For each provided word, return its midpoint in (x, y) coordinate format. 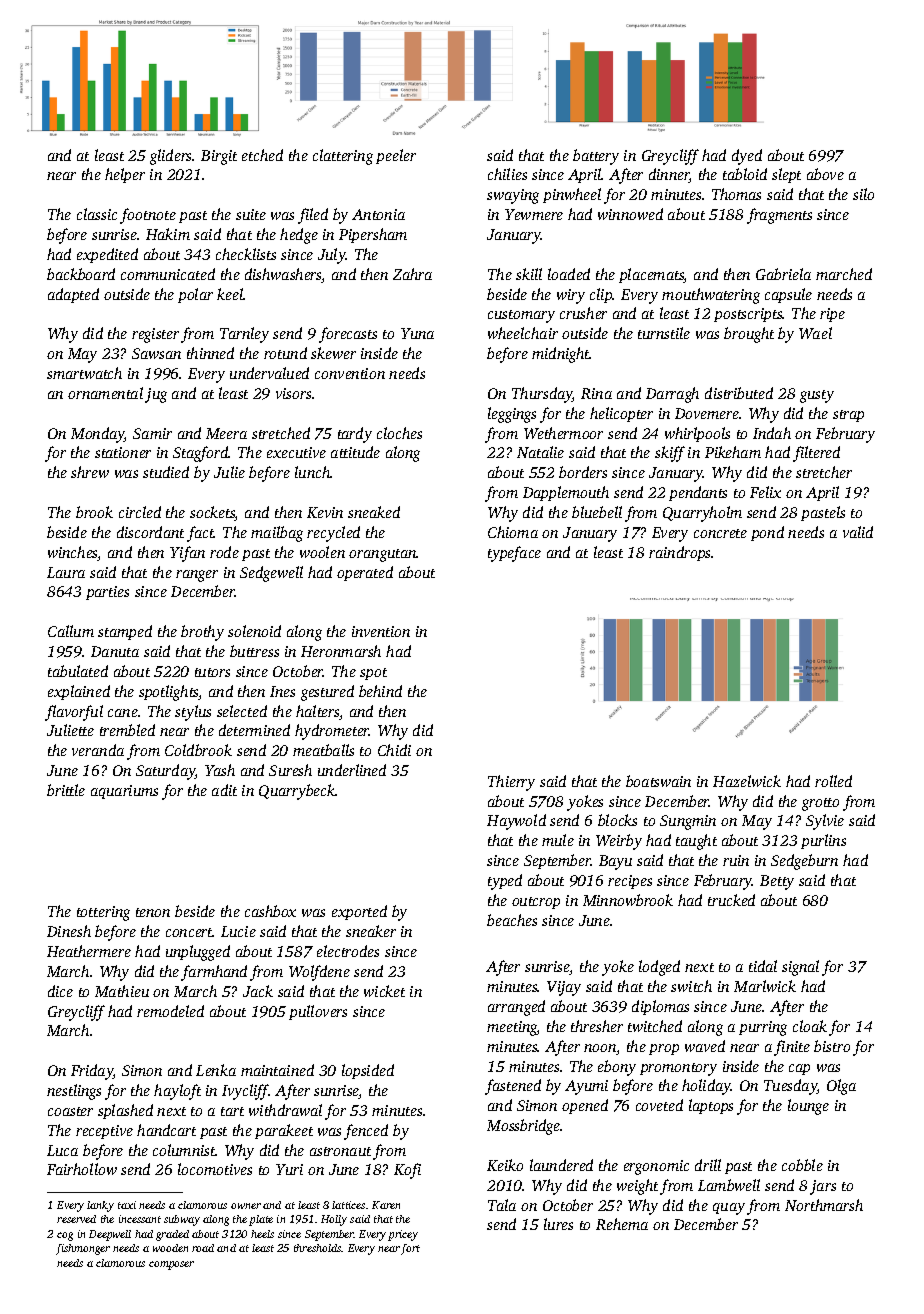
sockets (212, 513)
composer (171, 1265)
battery (596, 157)
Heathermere (89, 951)
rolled (833, 781)
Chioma (513, 532)
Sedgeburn (804, 862)
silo (863, 194)
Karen (386, 1205)
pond (767, 533)
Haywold (516, 822)
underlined (352, 770)
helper (125, 175)
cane (123, 713)
